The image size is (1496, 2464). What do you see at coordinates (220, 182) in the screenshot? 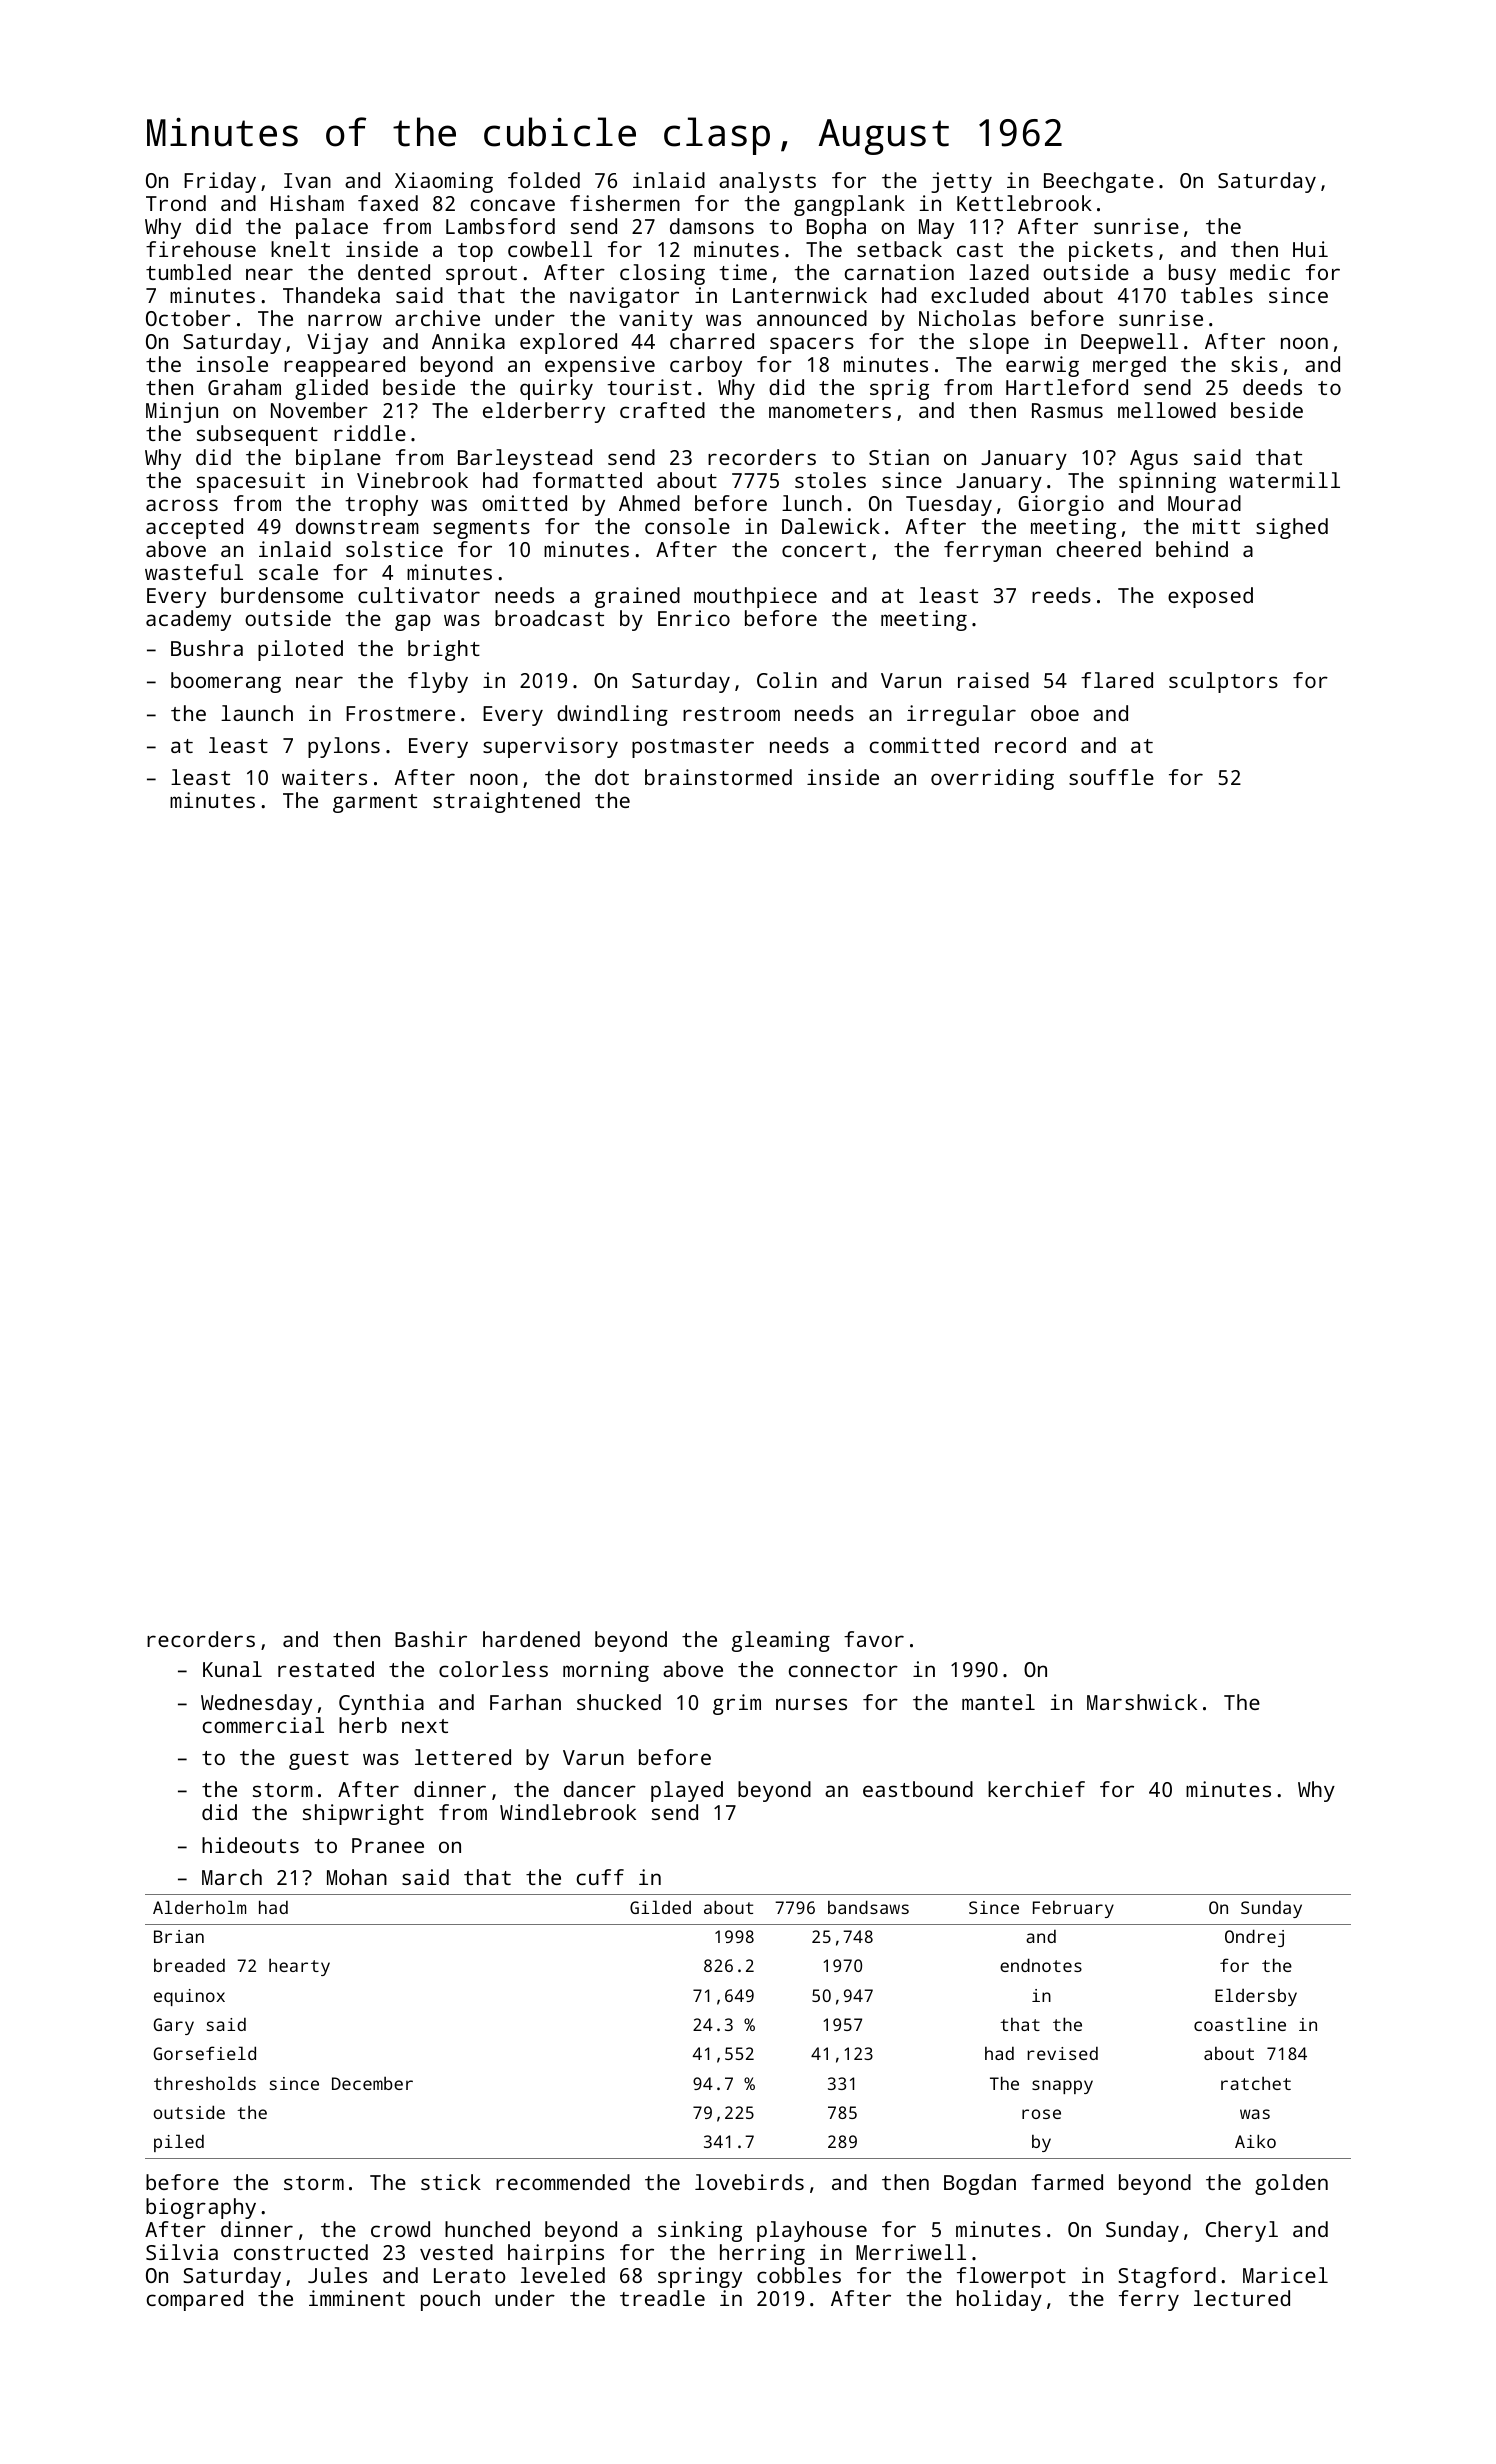
I see `Friday` at bounding box center [220, 182].
